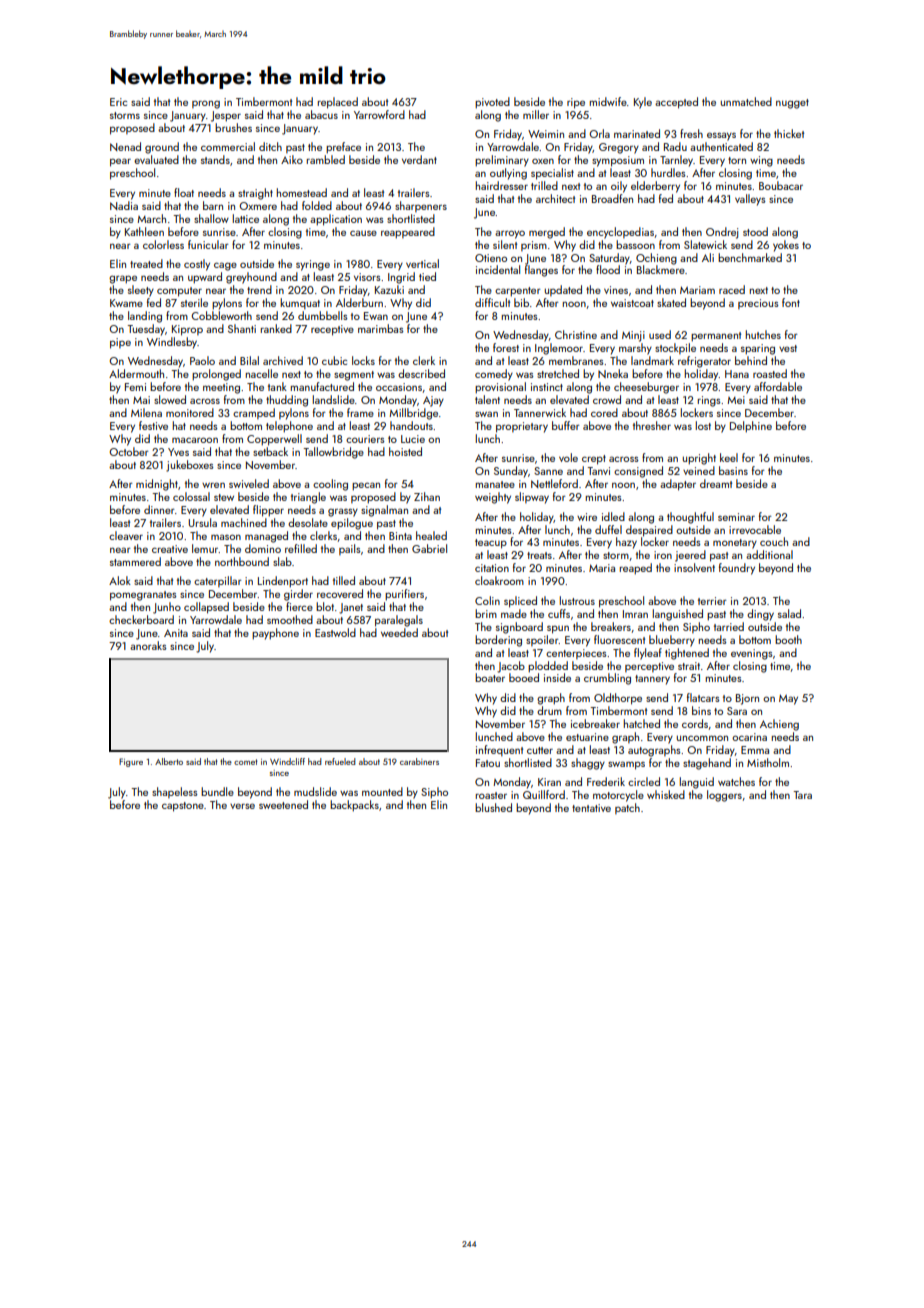 The width and height of the page is (924, 1308). Describe the element at coordinates (169, 761) in the page. I see `Alberto` at that location.
